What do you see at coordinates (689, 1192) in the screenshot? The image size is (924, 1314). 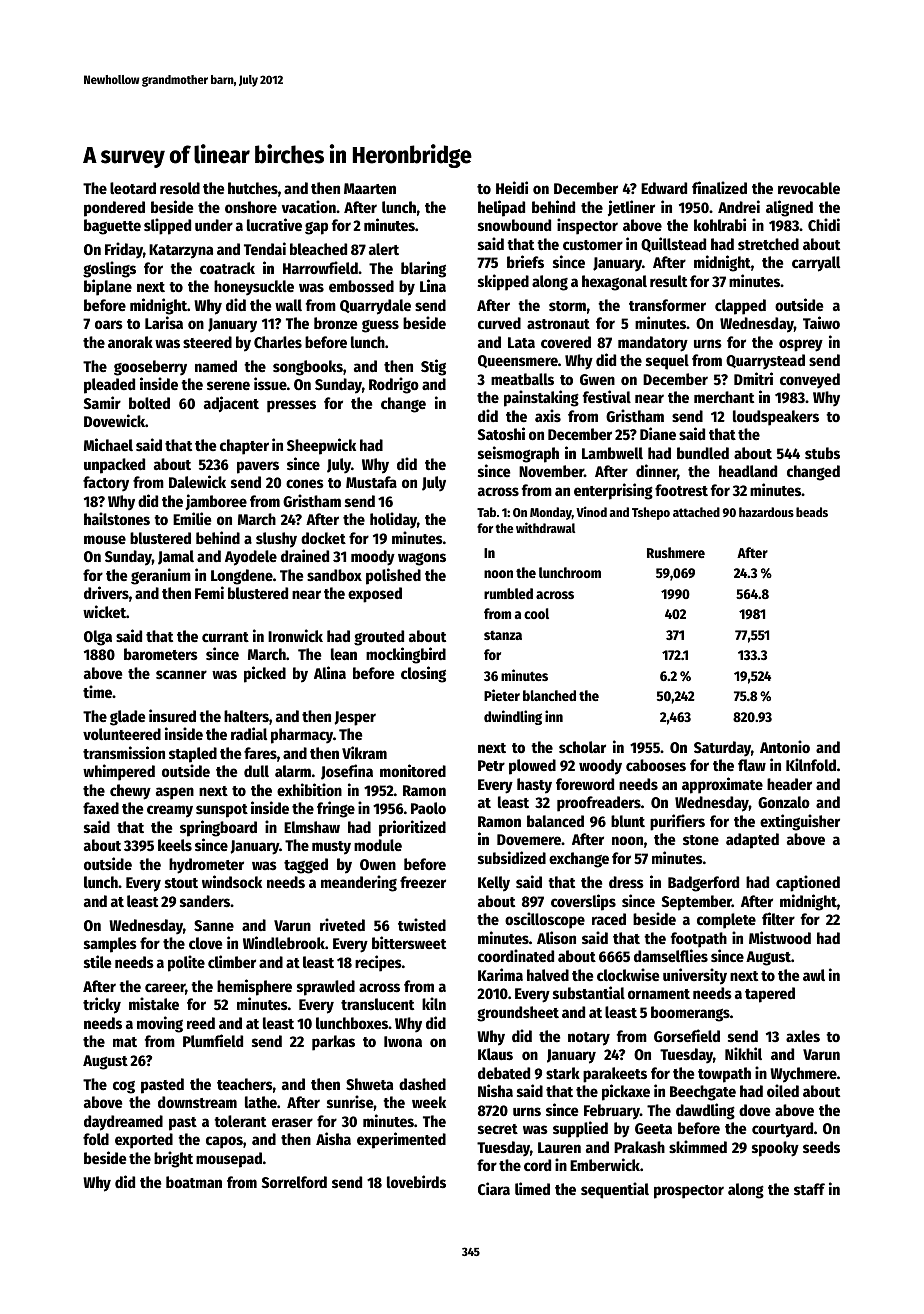 I see `prospector` at bounding box center [689, 1192].
